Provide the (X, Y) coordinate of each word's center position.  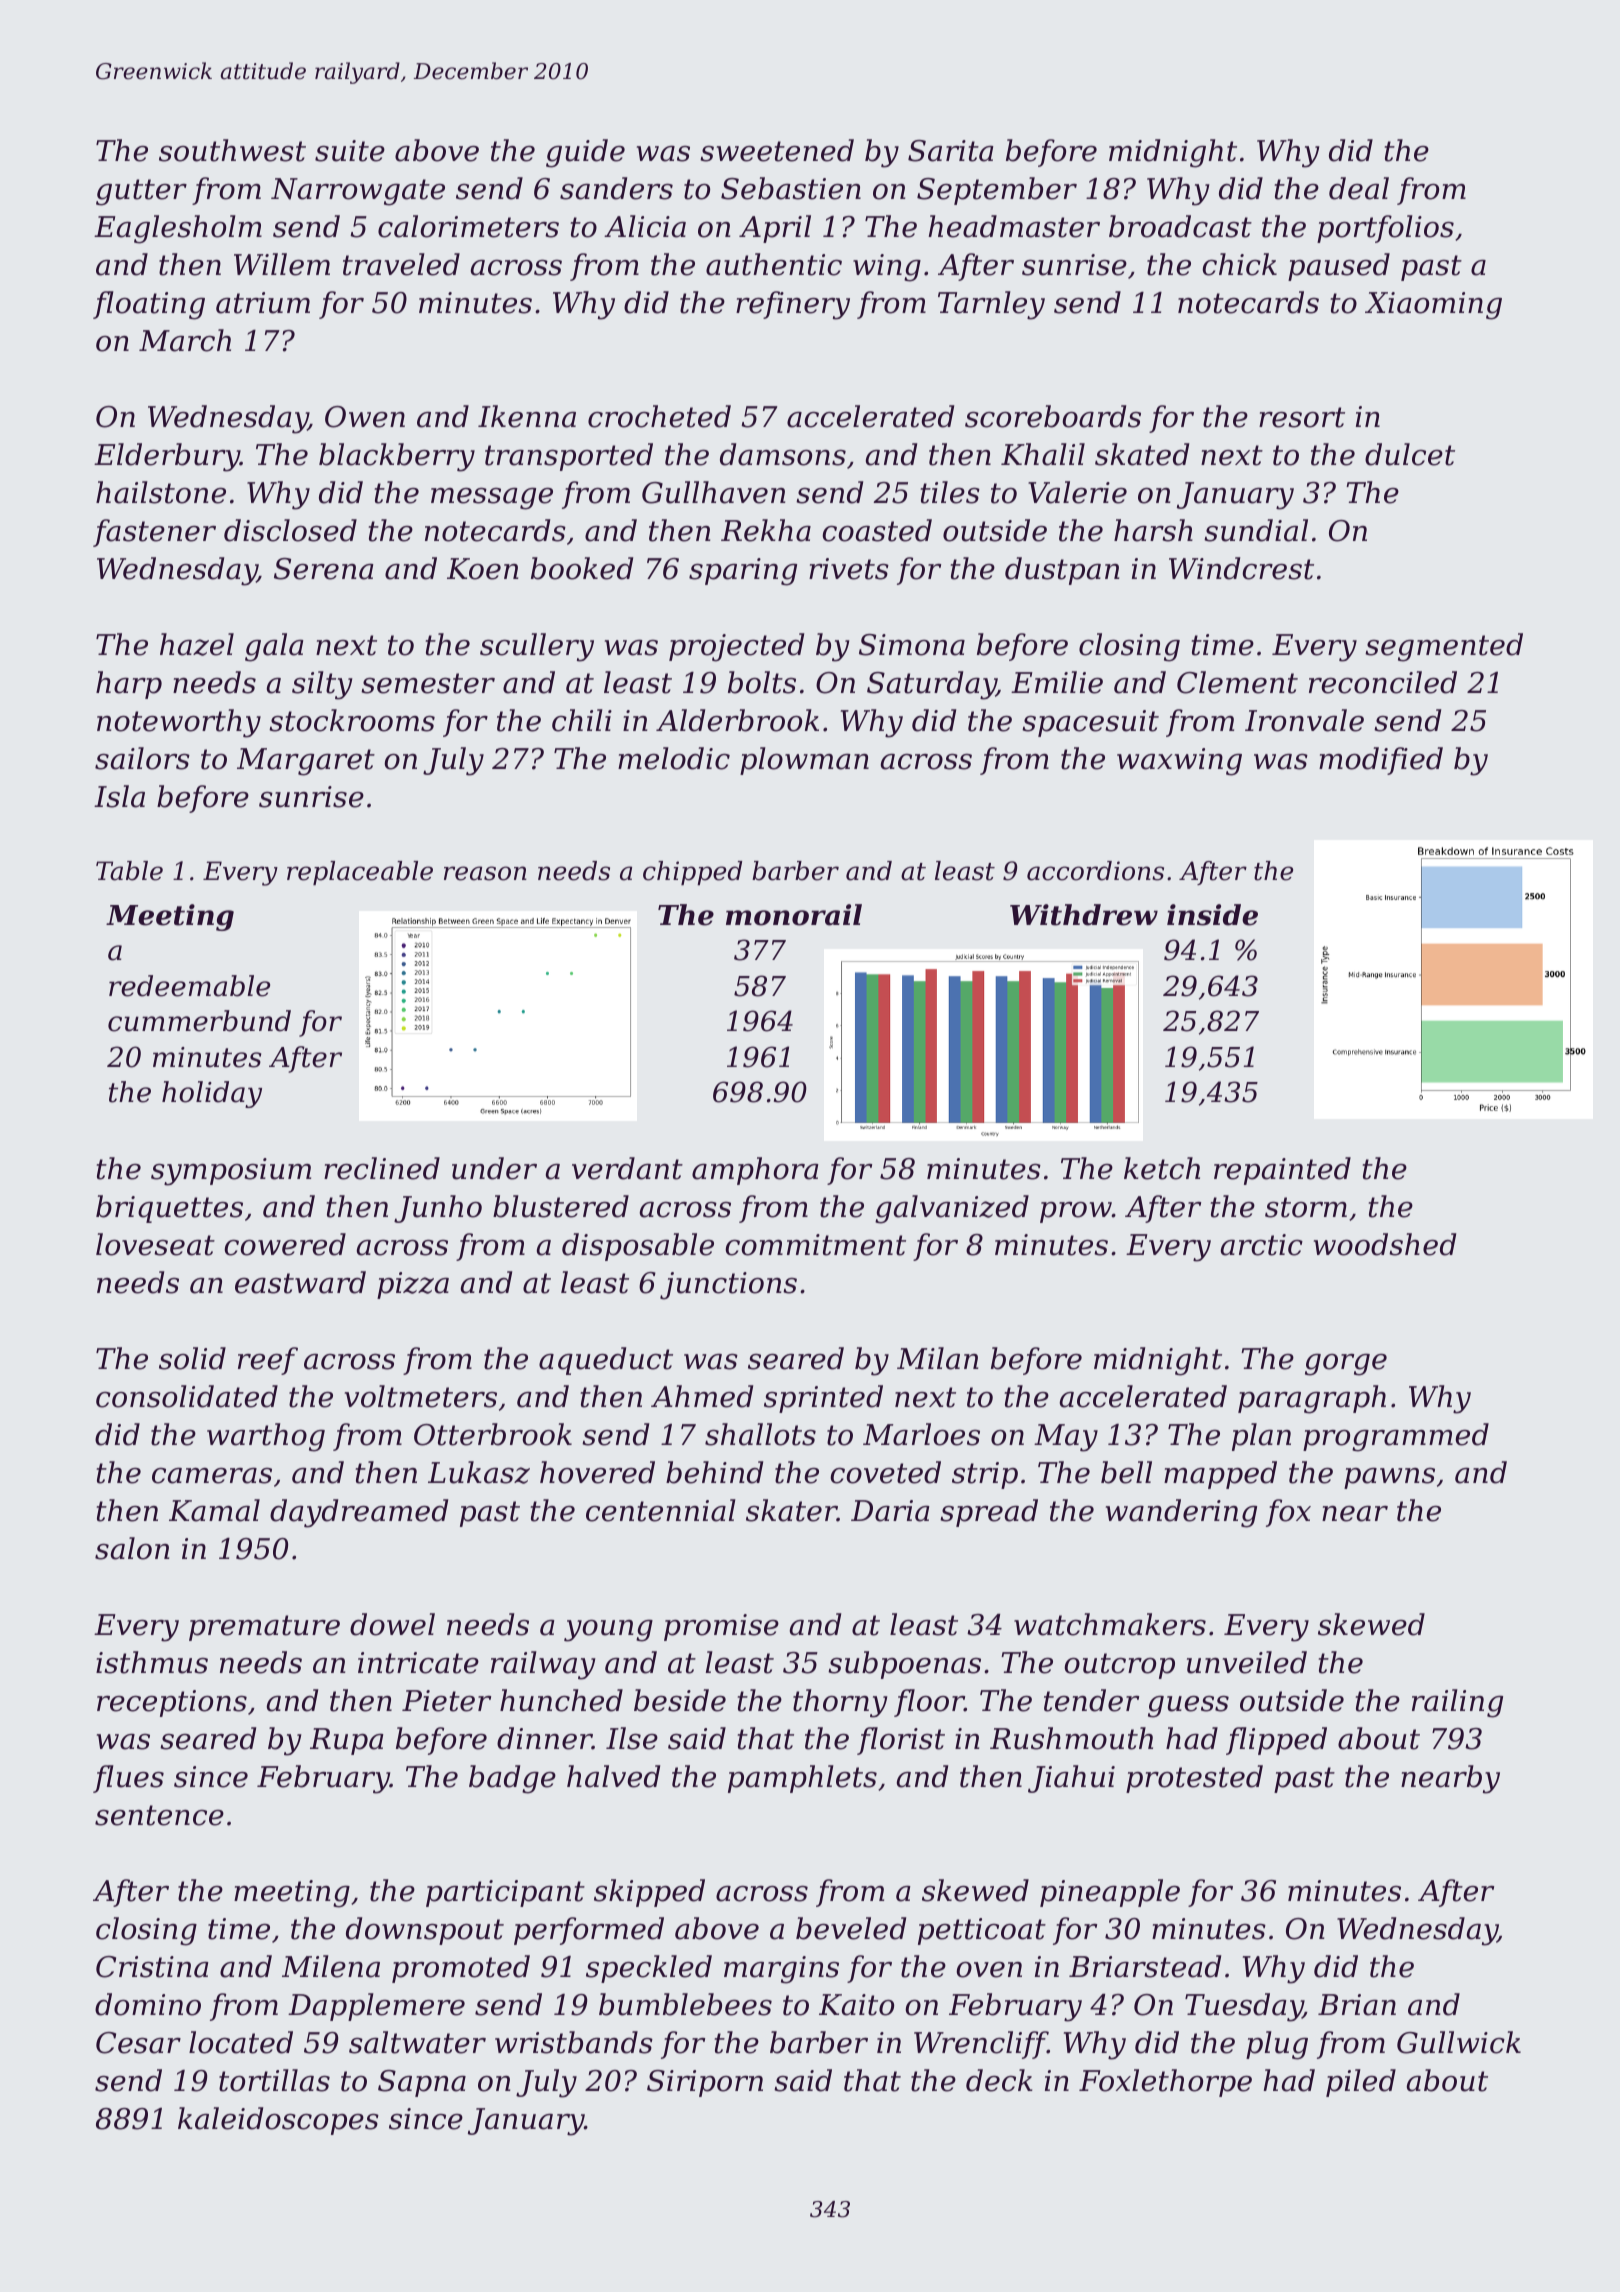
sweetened (777, 150)
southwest (232, 150)
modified (1381, 761)
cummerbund (199, 1021)
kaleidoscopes (278, 2121)
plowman (804, 761)
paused (1339, 267)
